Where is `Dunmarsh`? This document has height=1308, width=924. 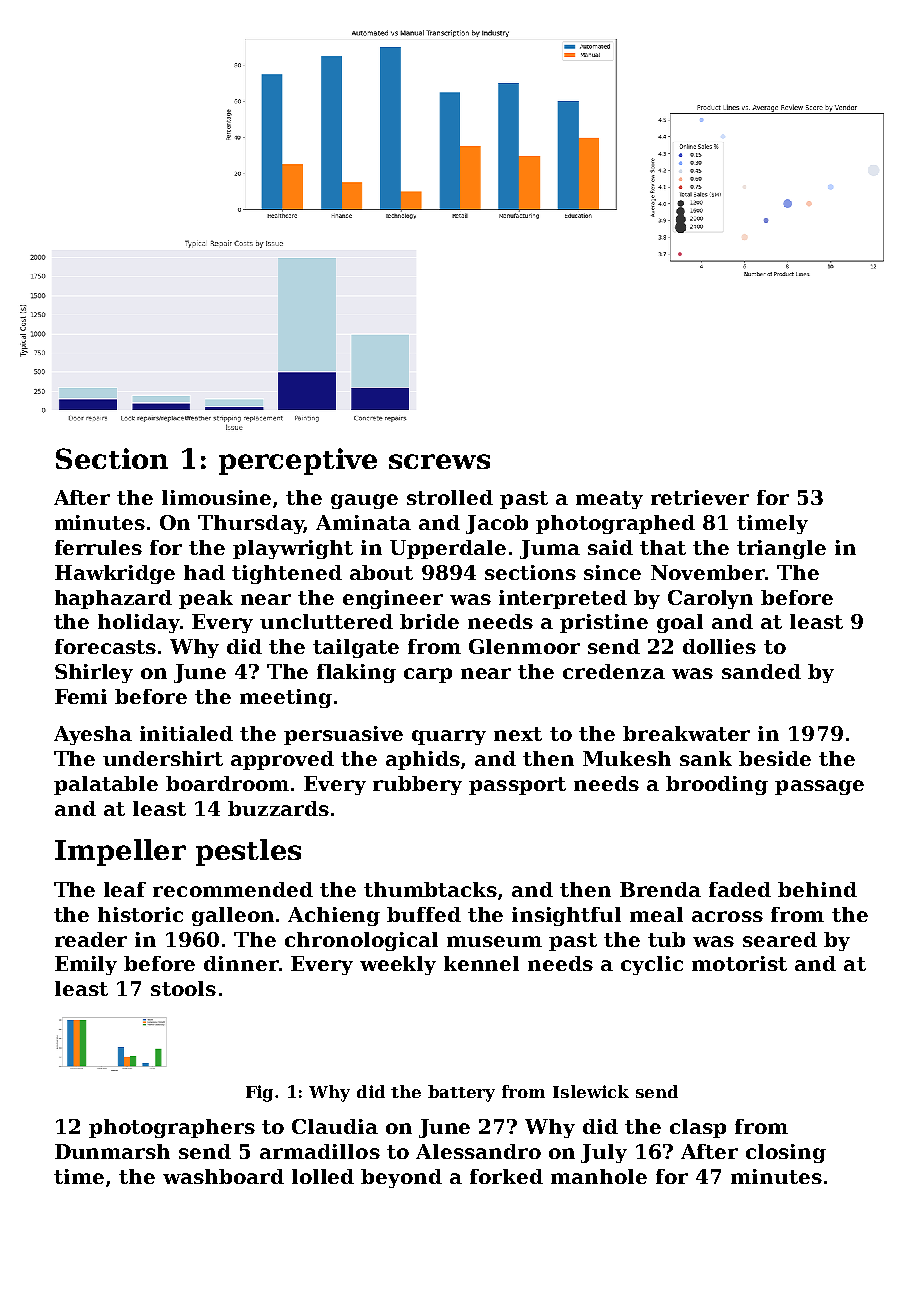 Dunmarsh is located at coordinates (112, 1151).
